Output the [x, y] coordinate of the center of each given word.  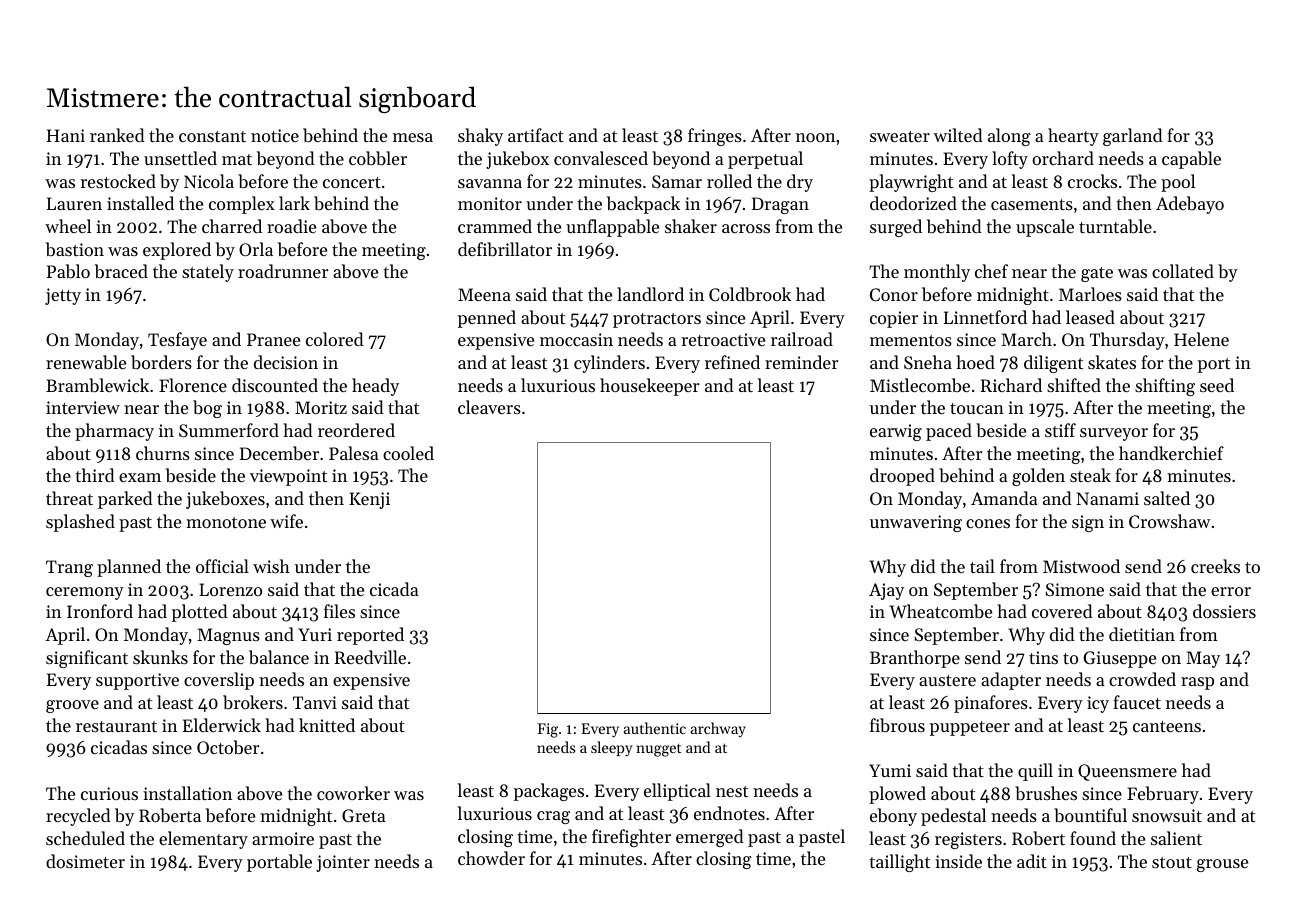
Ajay [886, 591]
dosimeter [85, 861]
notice [275, 135]
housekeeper [650, 387]
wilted [958, 135]
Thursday [1127, 341]
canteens [1167, 726]
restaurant [116, 726]
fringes [715, 137]
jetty [63, 296]
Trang [69, 568]
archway [718, 729]
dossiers [1224, 611]
